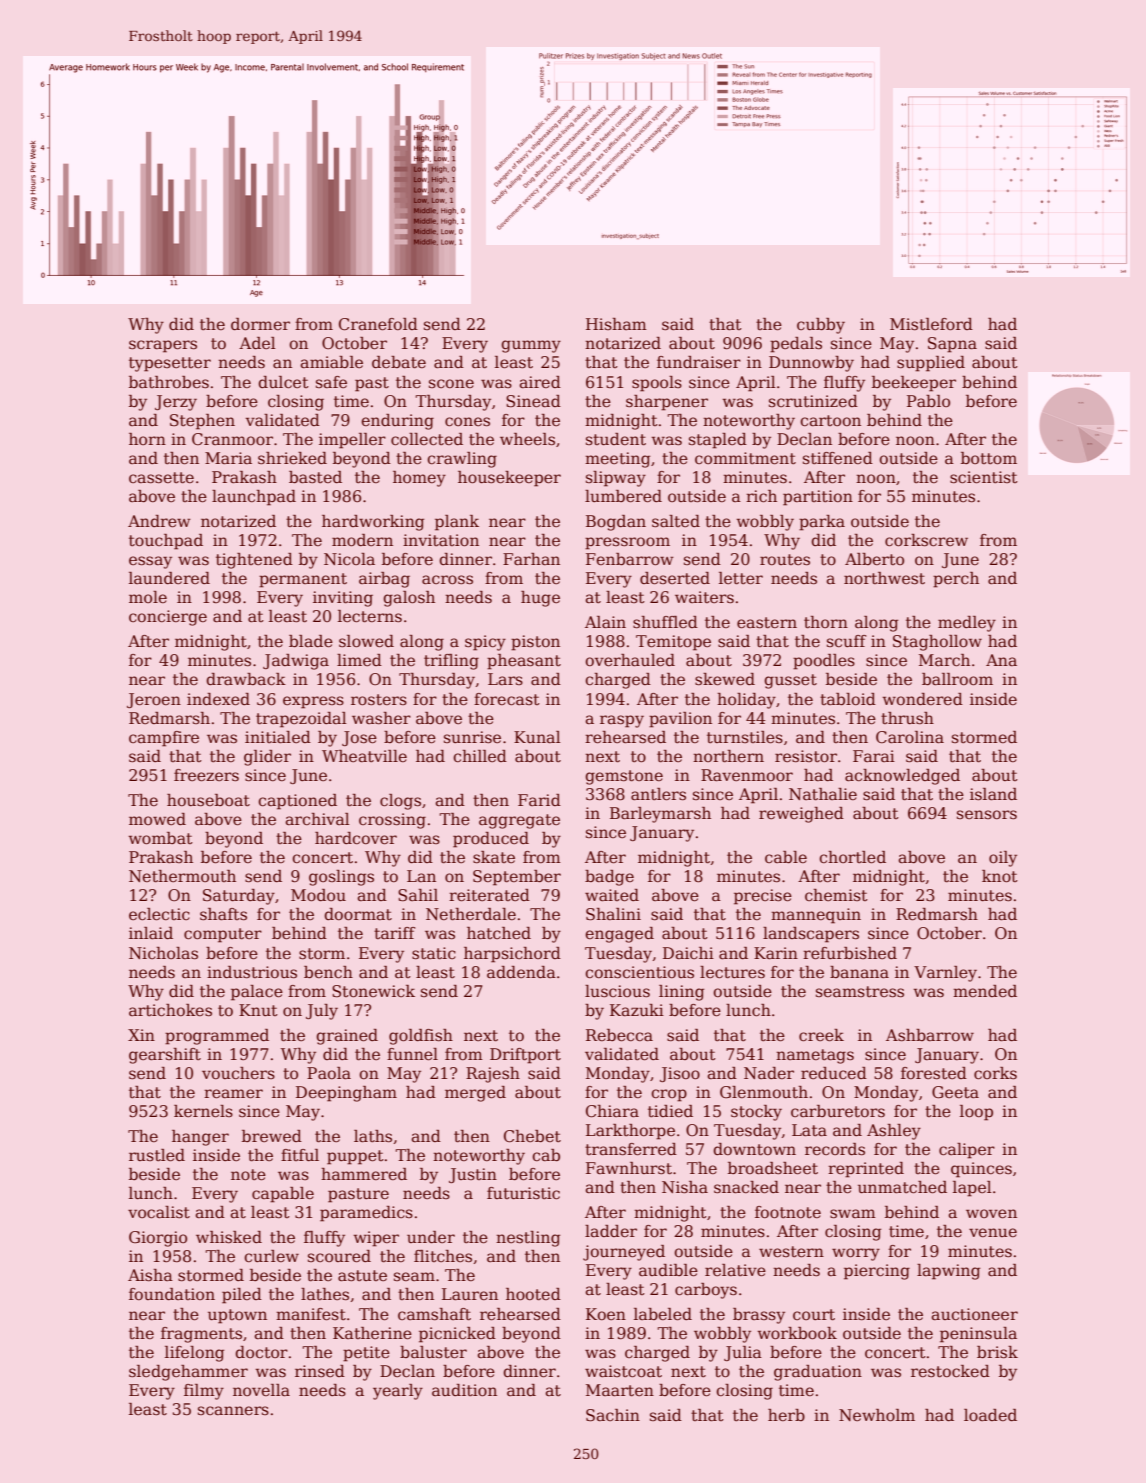  I want to click on Sachin, so click(613, 1415).
